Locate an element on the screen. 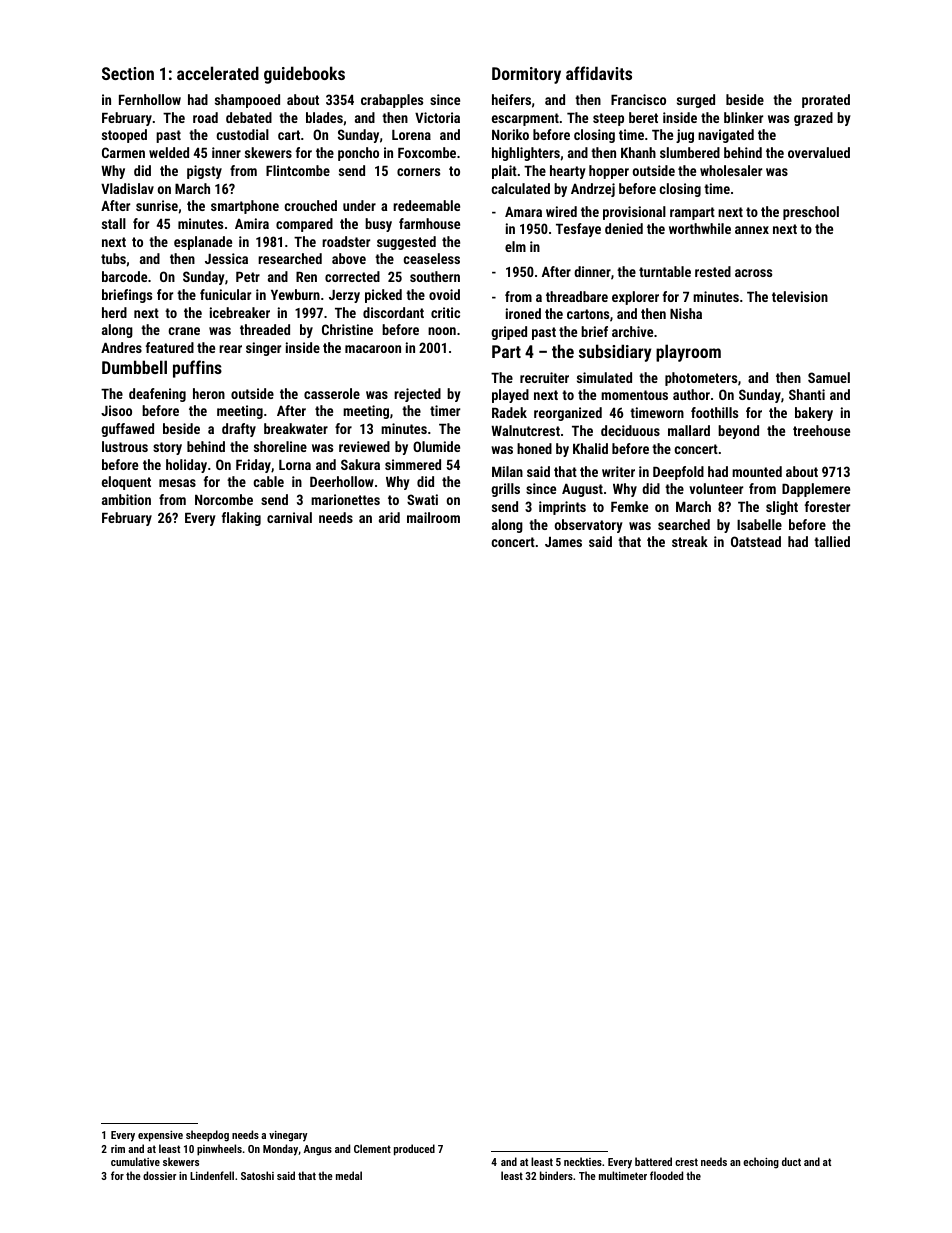  Radek is located at coordinates (509, 412).
